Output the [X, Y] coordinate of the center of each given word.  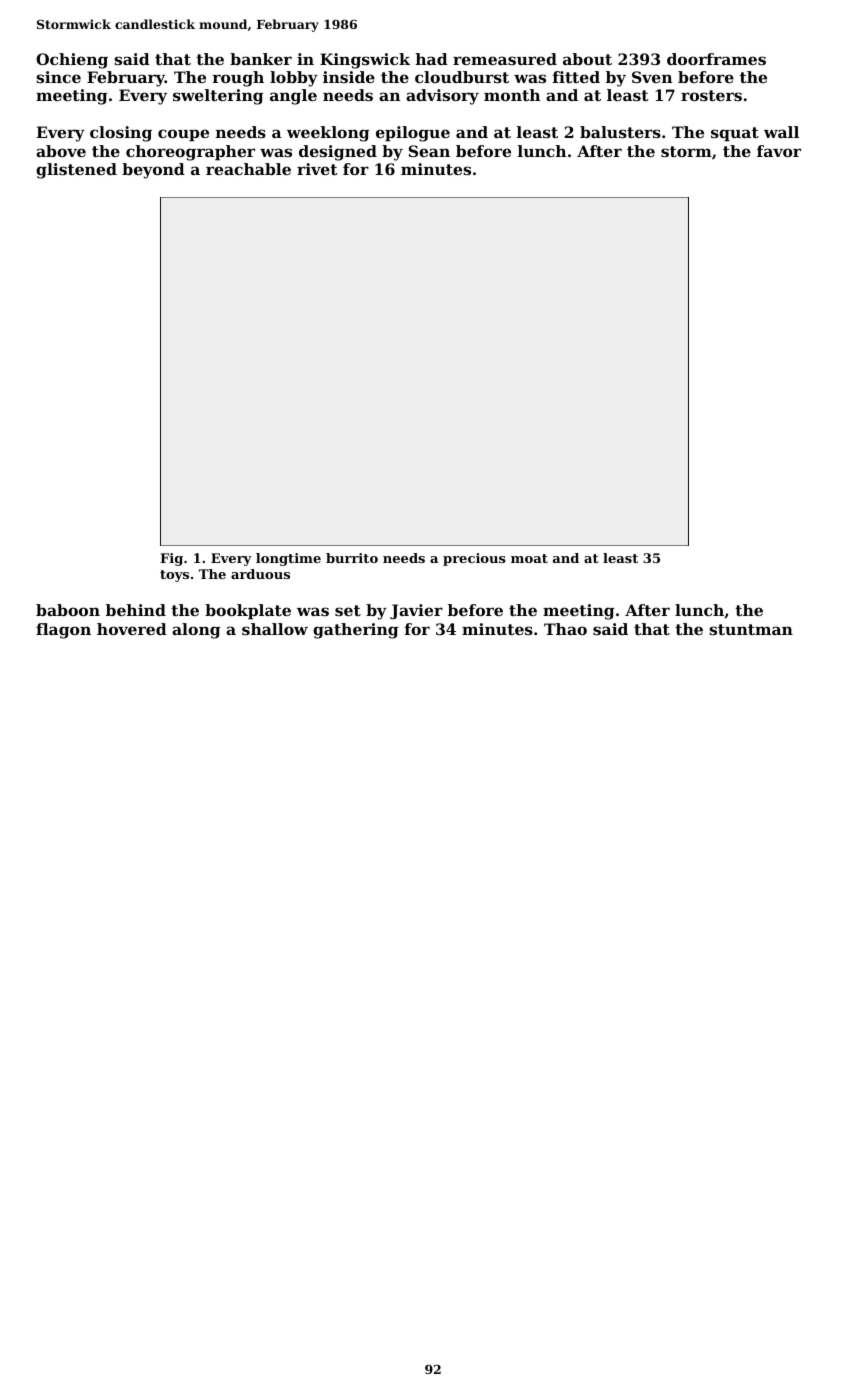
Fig [171, 559]
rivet [317, 169]
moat [529, 558]
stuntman [751, 629]
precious [474, 559]
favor [779, 151]
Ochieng [72, 61]
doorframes [716, 59]
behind [136, 610]
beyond [153, 171]
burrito [352, 558]
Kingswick [365, 61]
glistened [76, 171]
